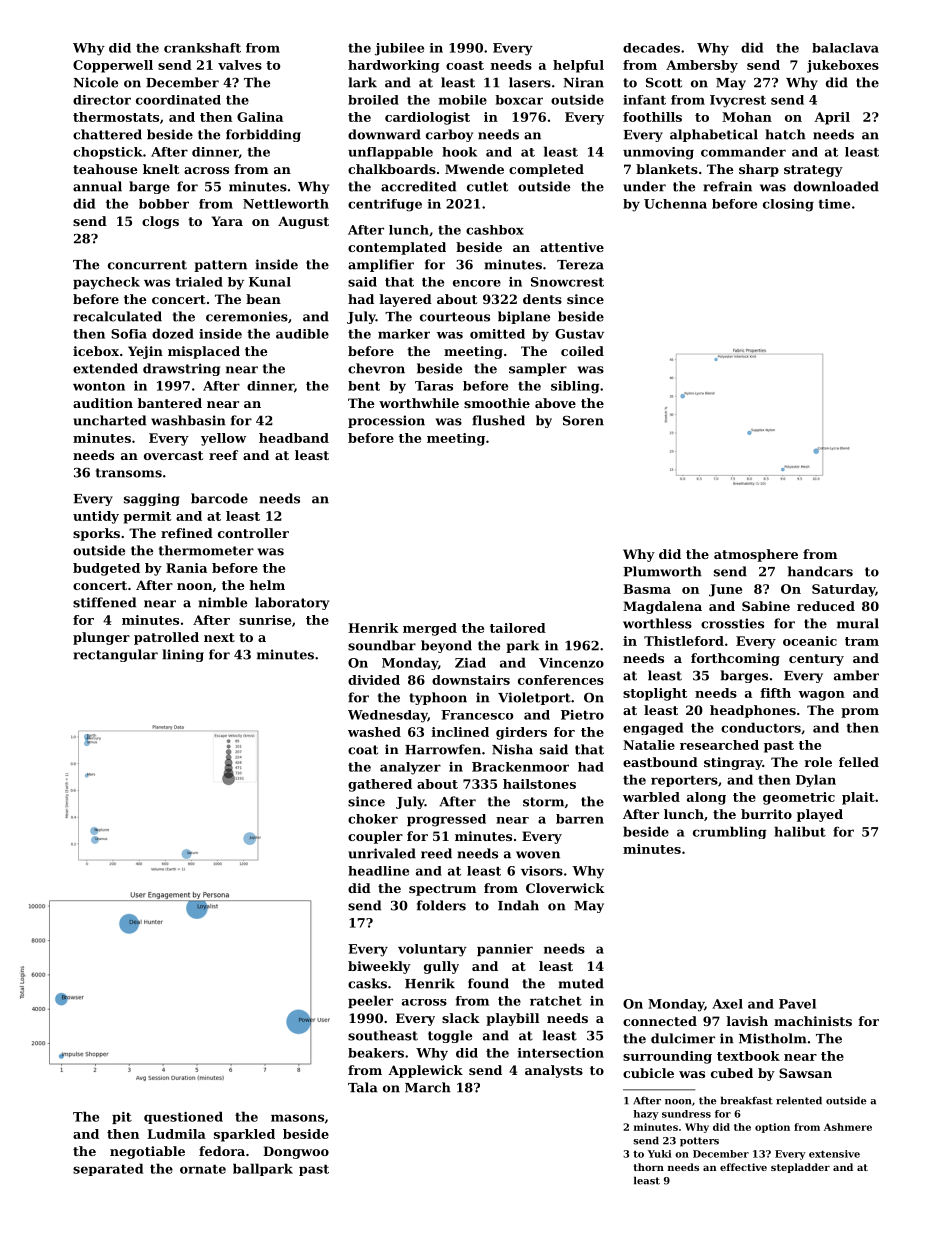  What do you see at coordinates (376, 1053) in the page?
I see `beakers` at bounding box center [376, 1053].
